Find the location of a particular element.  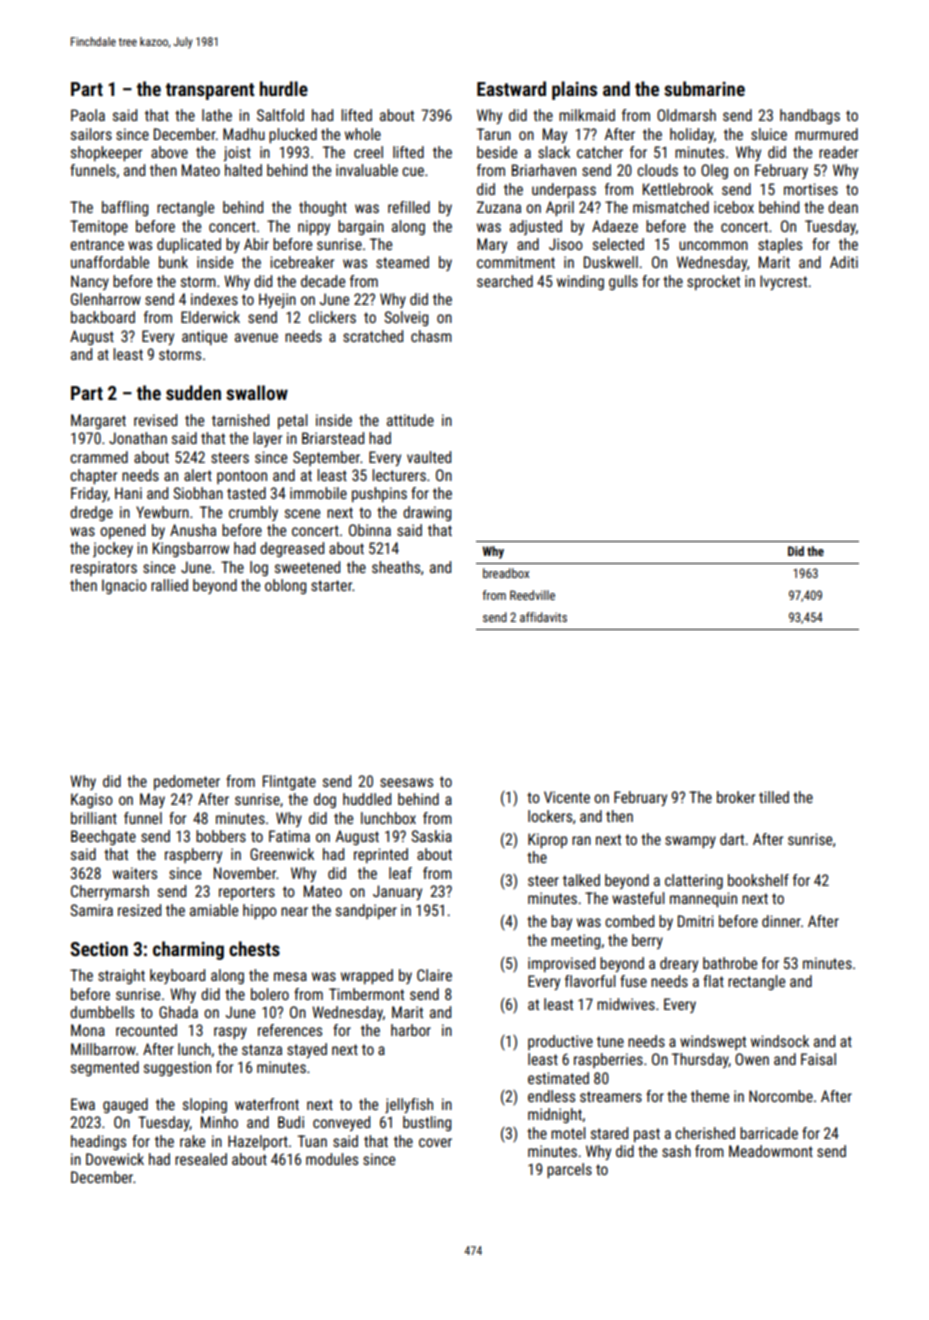

tilled is located at coordinates (774, 797).
